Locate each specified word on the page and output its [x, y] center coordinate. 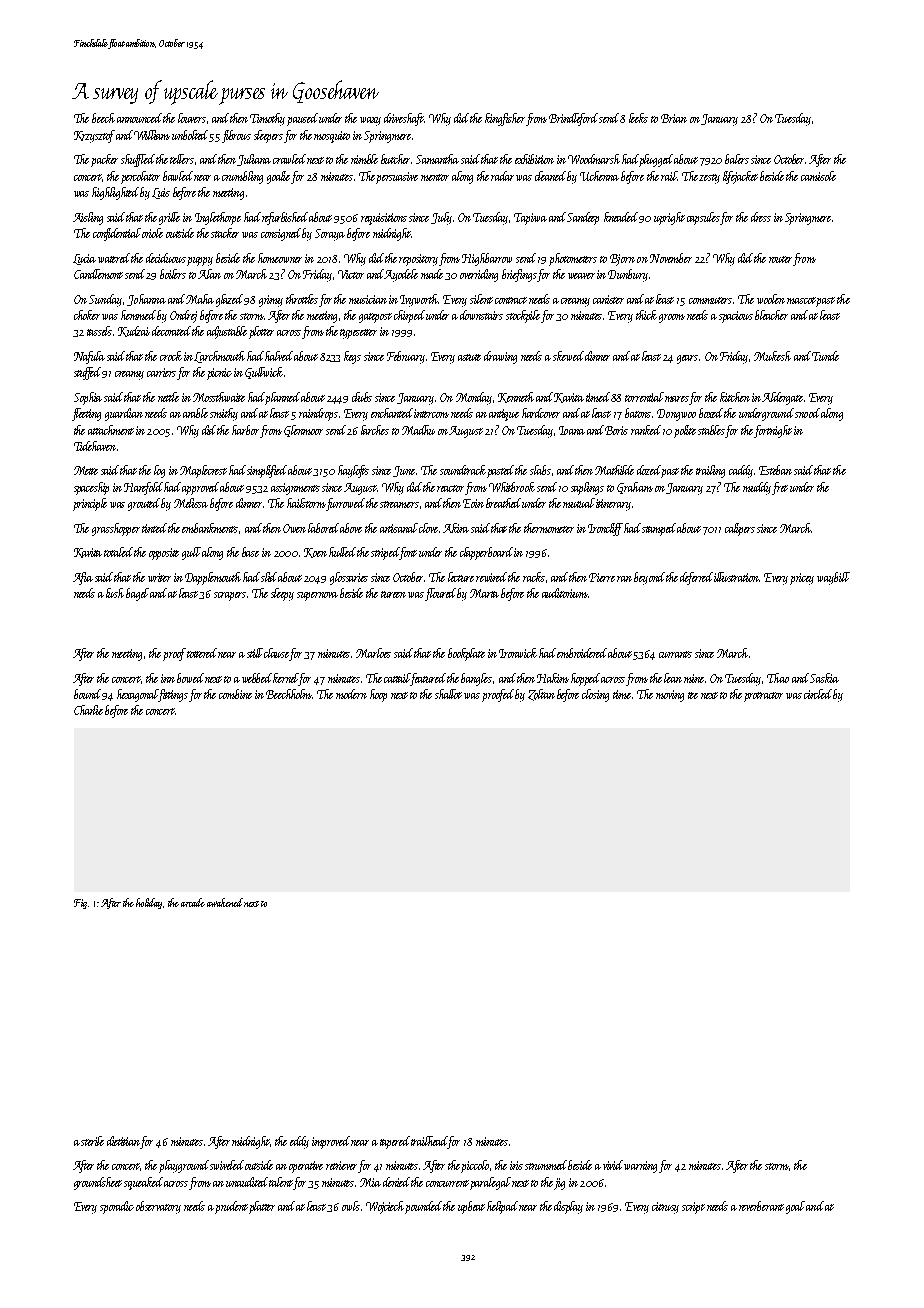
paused [302, 119]
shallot [448, 694]
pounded [424, 1207]
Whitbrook [512, 487]
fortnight [773, 431]
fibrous [236, 136]
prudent [231, 1207]
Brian [674, 118]
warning [641, 1167]
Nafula [89, 357]
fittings [173, 695]
